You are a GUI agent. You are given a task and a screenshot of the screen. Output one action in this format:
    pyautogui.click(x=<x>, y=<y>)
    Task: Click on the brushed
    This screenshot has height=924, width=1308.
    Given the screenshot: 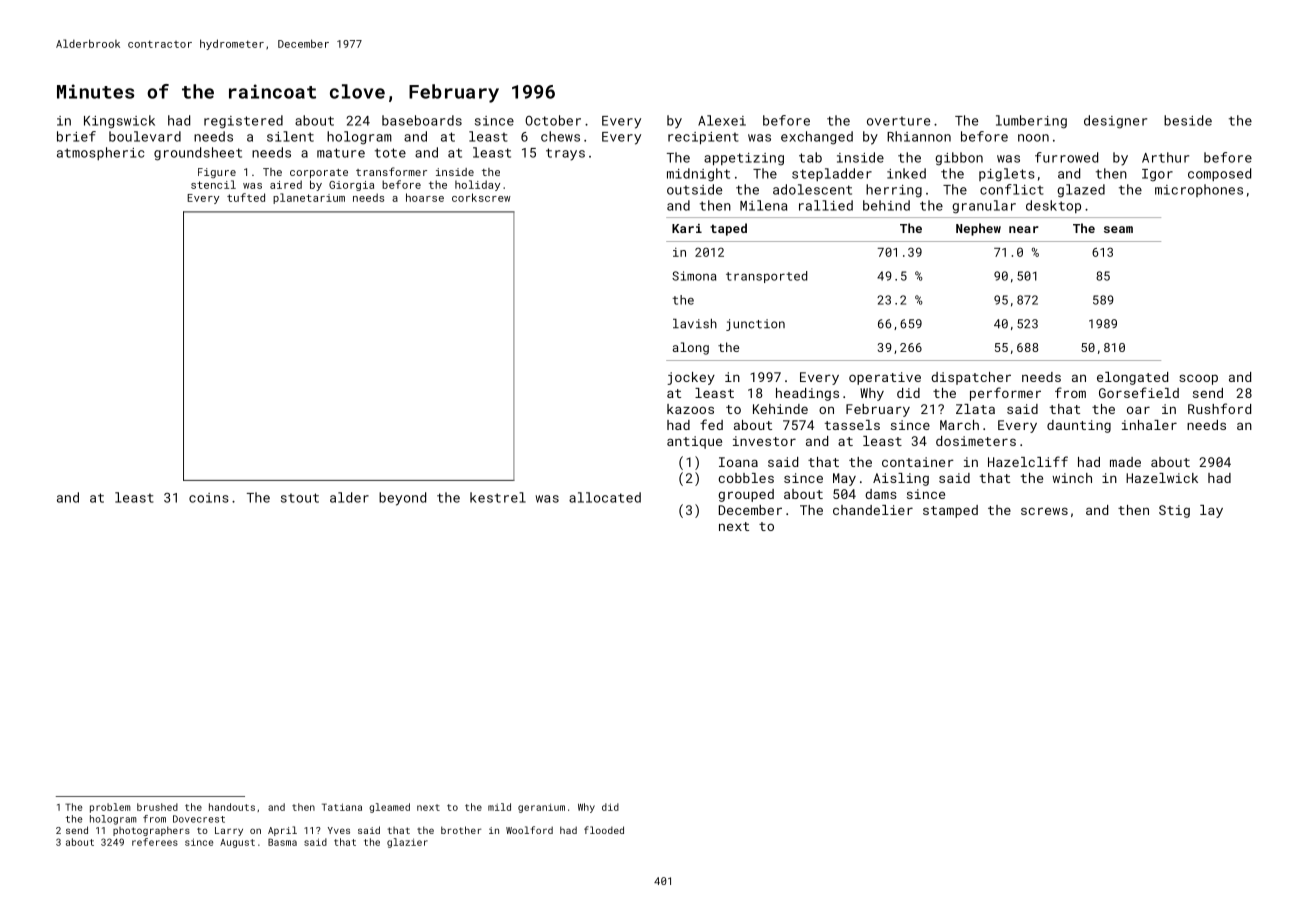 What is the action you would take?
    pyautogui.click(x=157, y=807)
